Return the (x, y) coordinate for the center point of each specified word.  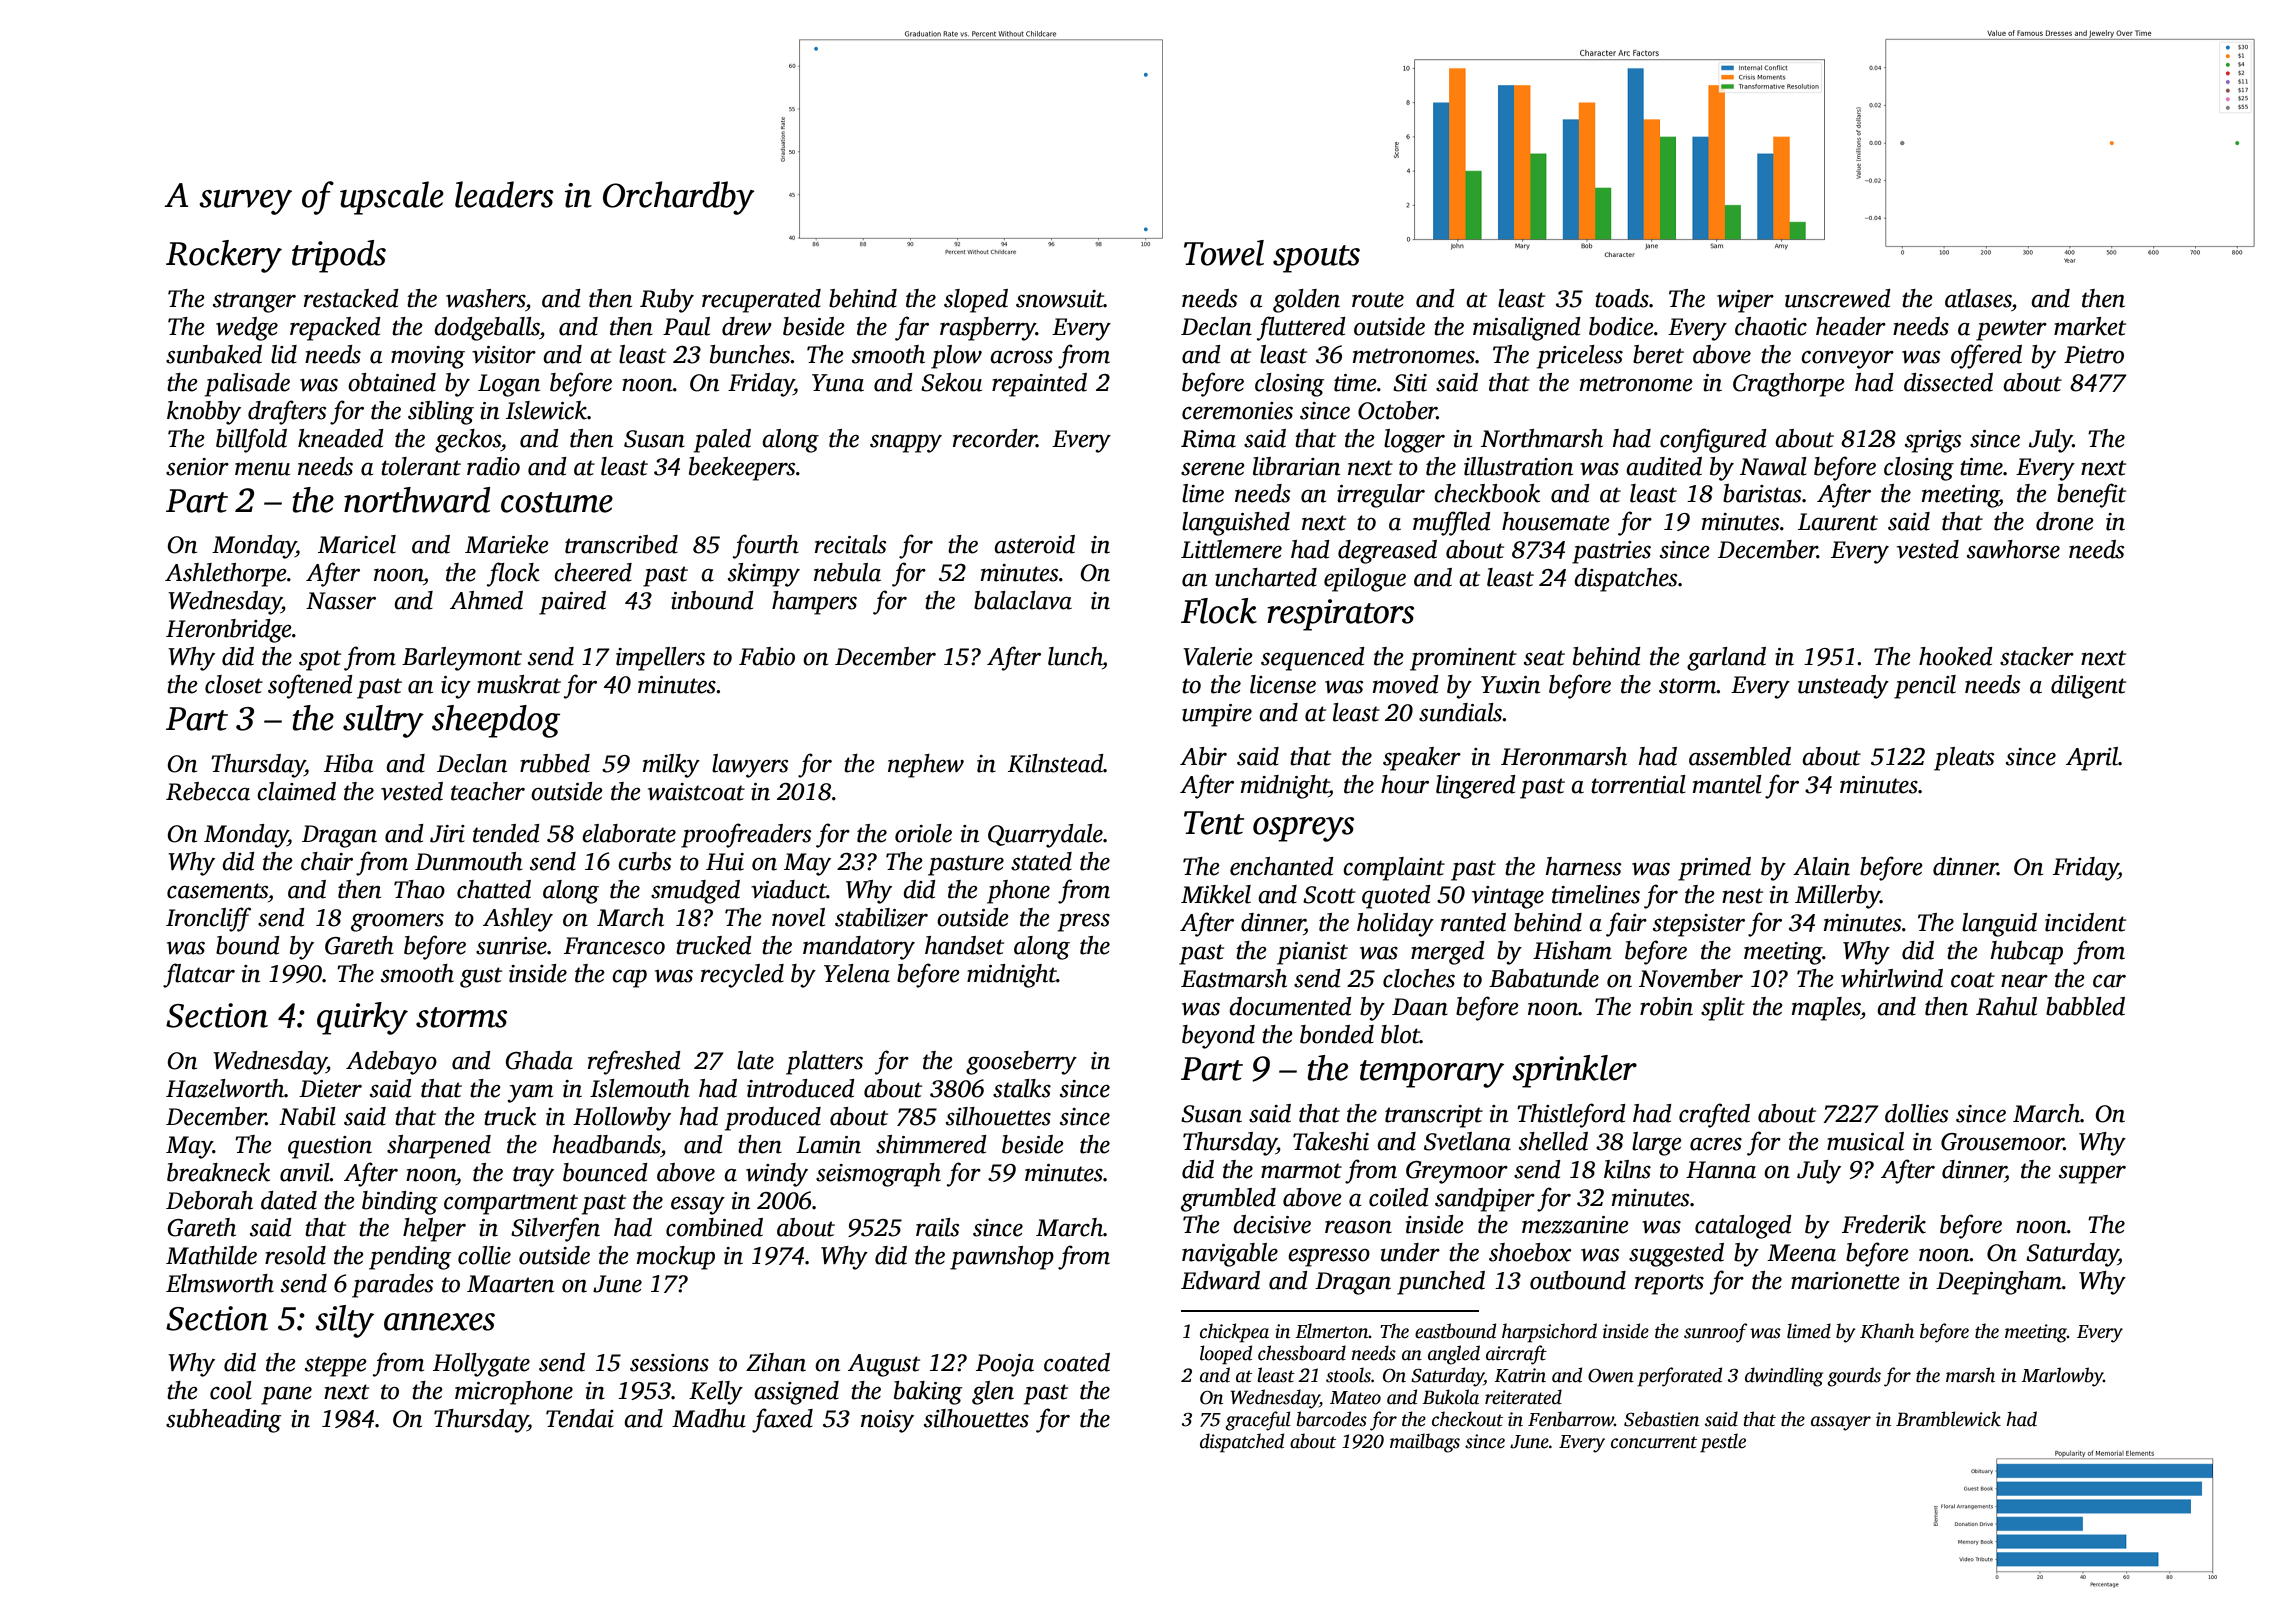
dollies (1917, 1113)
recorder (995, 438)
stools (1348, 1375)
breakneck (218, 1172)
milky (671, 766)
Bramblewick (1948, 1419)
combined (714, 1227)
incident (2085, 922)
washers (485, 298)
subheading (223, 1421)
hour (1405, 784)
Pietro (2094, 355)
